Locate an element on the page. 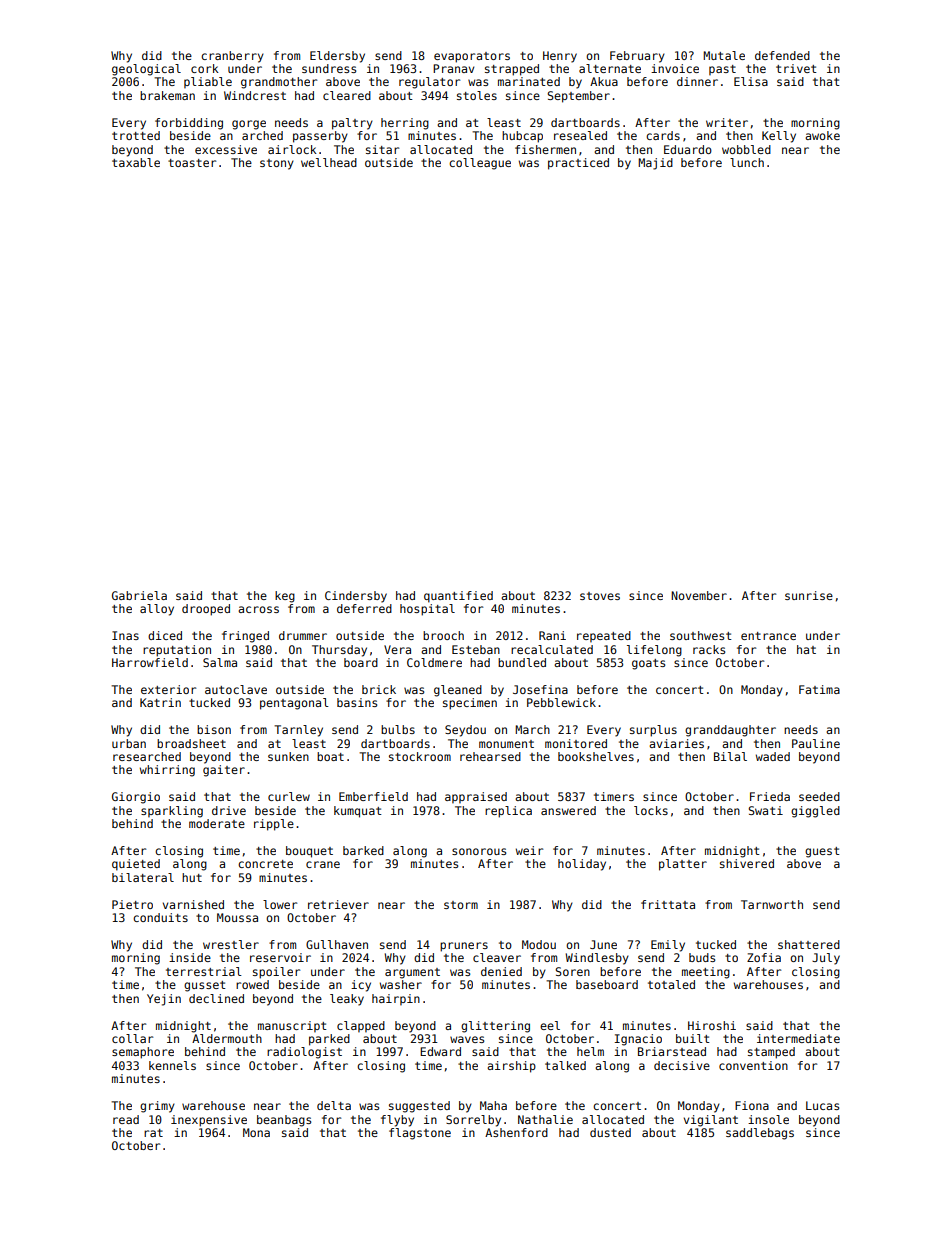 The image size is (952, 1233). cranberry is located at coordinates (232, 57).
